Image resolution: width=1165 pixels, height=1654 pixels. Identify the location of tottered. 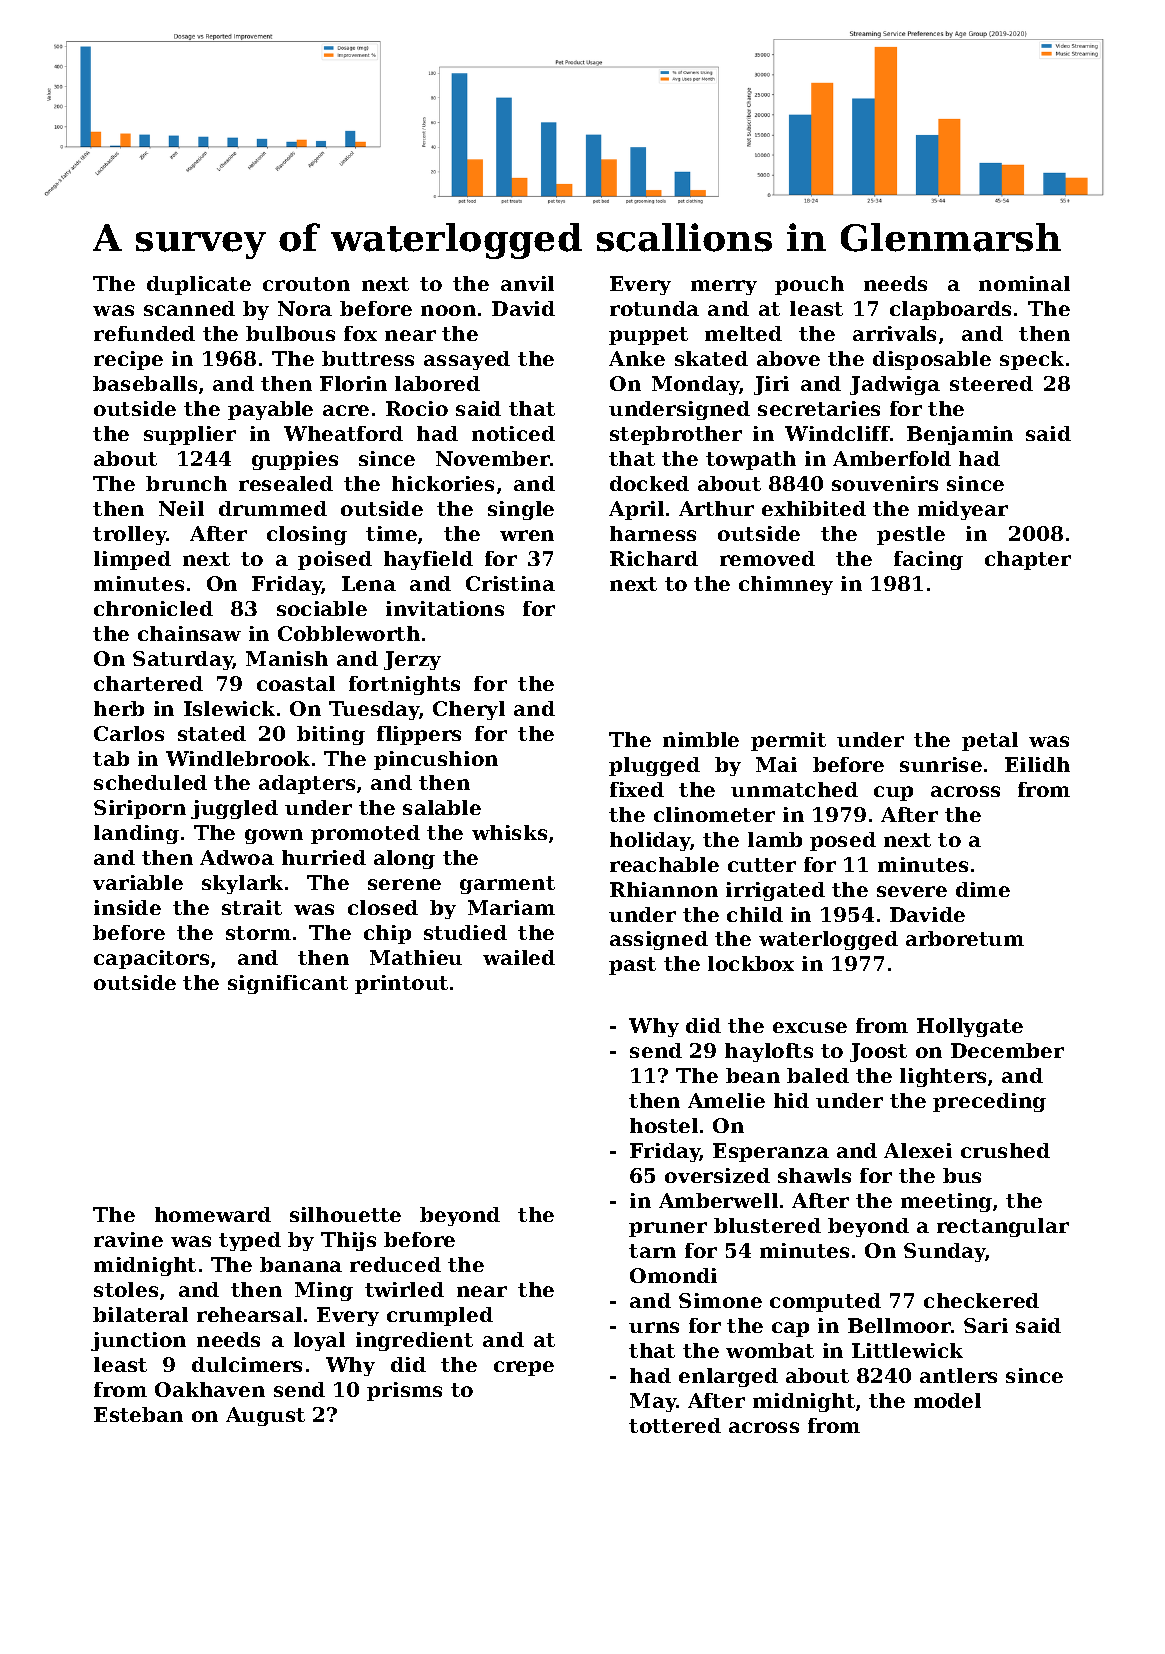
(675, 1425).
